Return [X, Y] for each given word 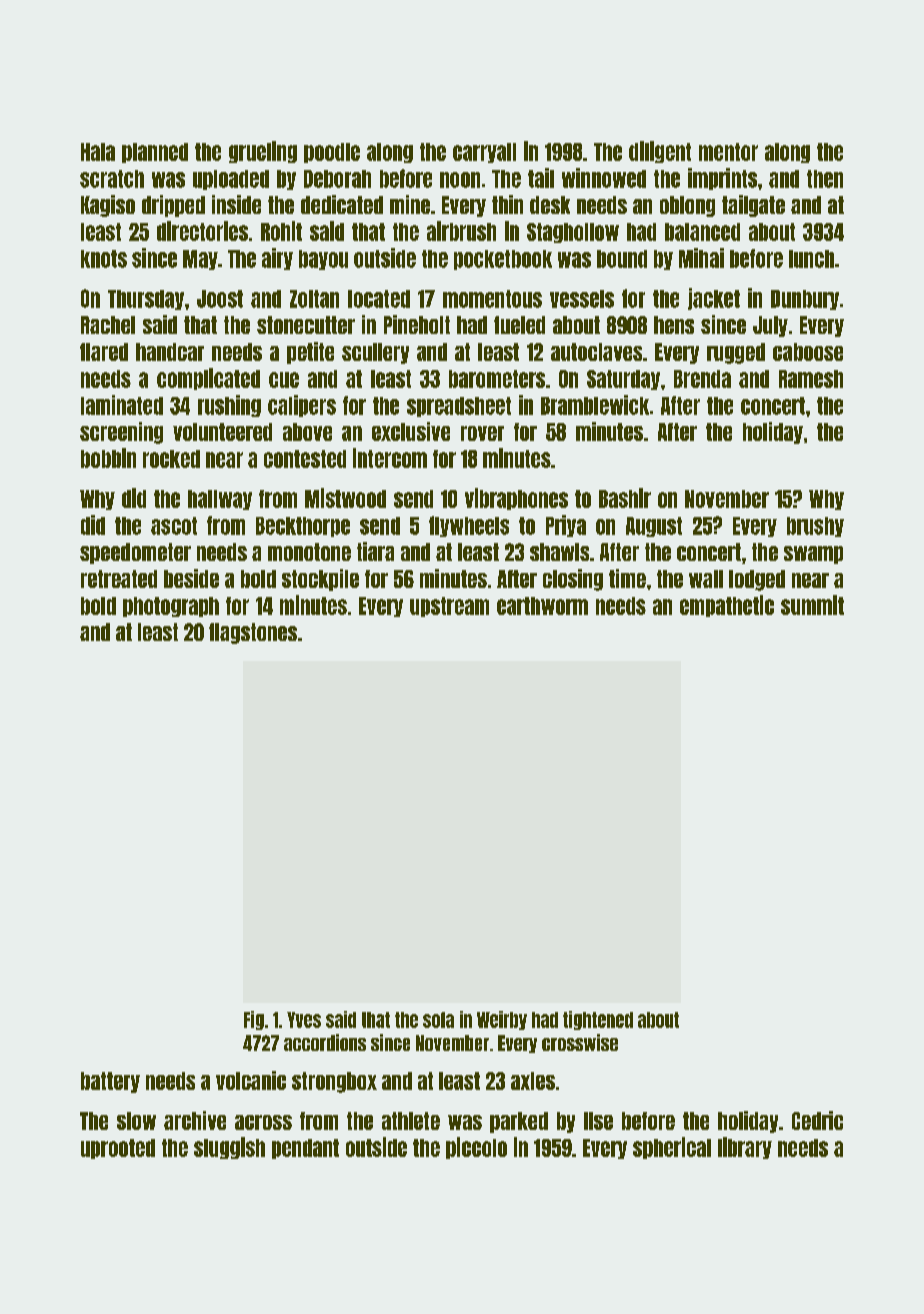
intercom [390, 458]
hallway [220, 500]
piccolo [476, 1148]
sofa [438, 1020]
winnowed [604, 178]
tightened [598, 1020]
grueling [263, 152]
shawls [559, 552]
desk [550, 205]
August [654, 527]
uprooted [118, 1149]
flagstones [253, 633]
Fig [254, 1020]
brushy [815, 527]
